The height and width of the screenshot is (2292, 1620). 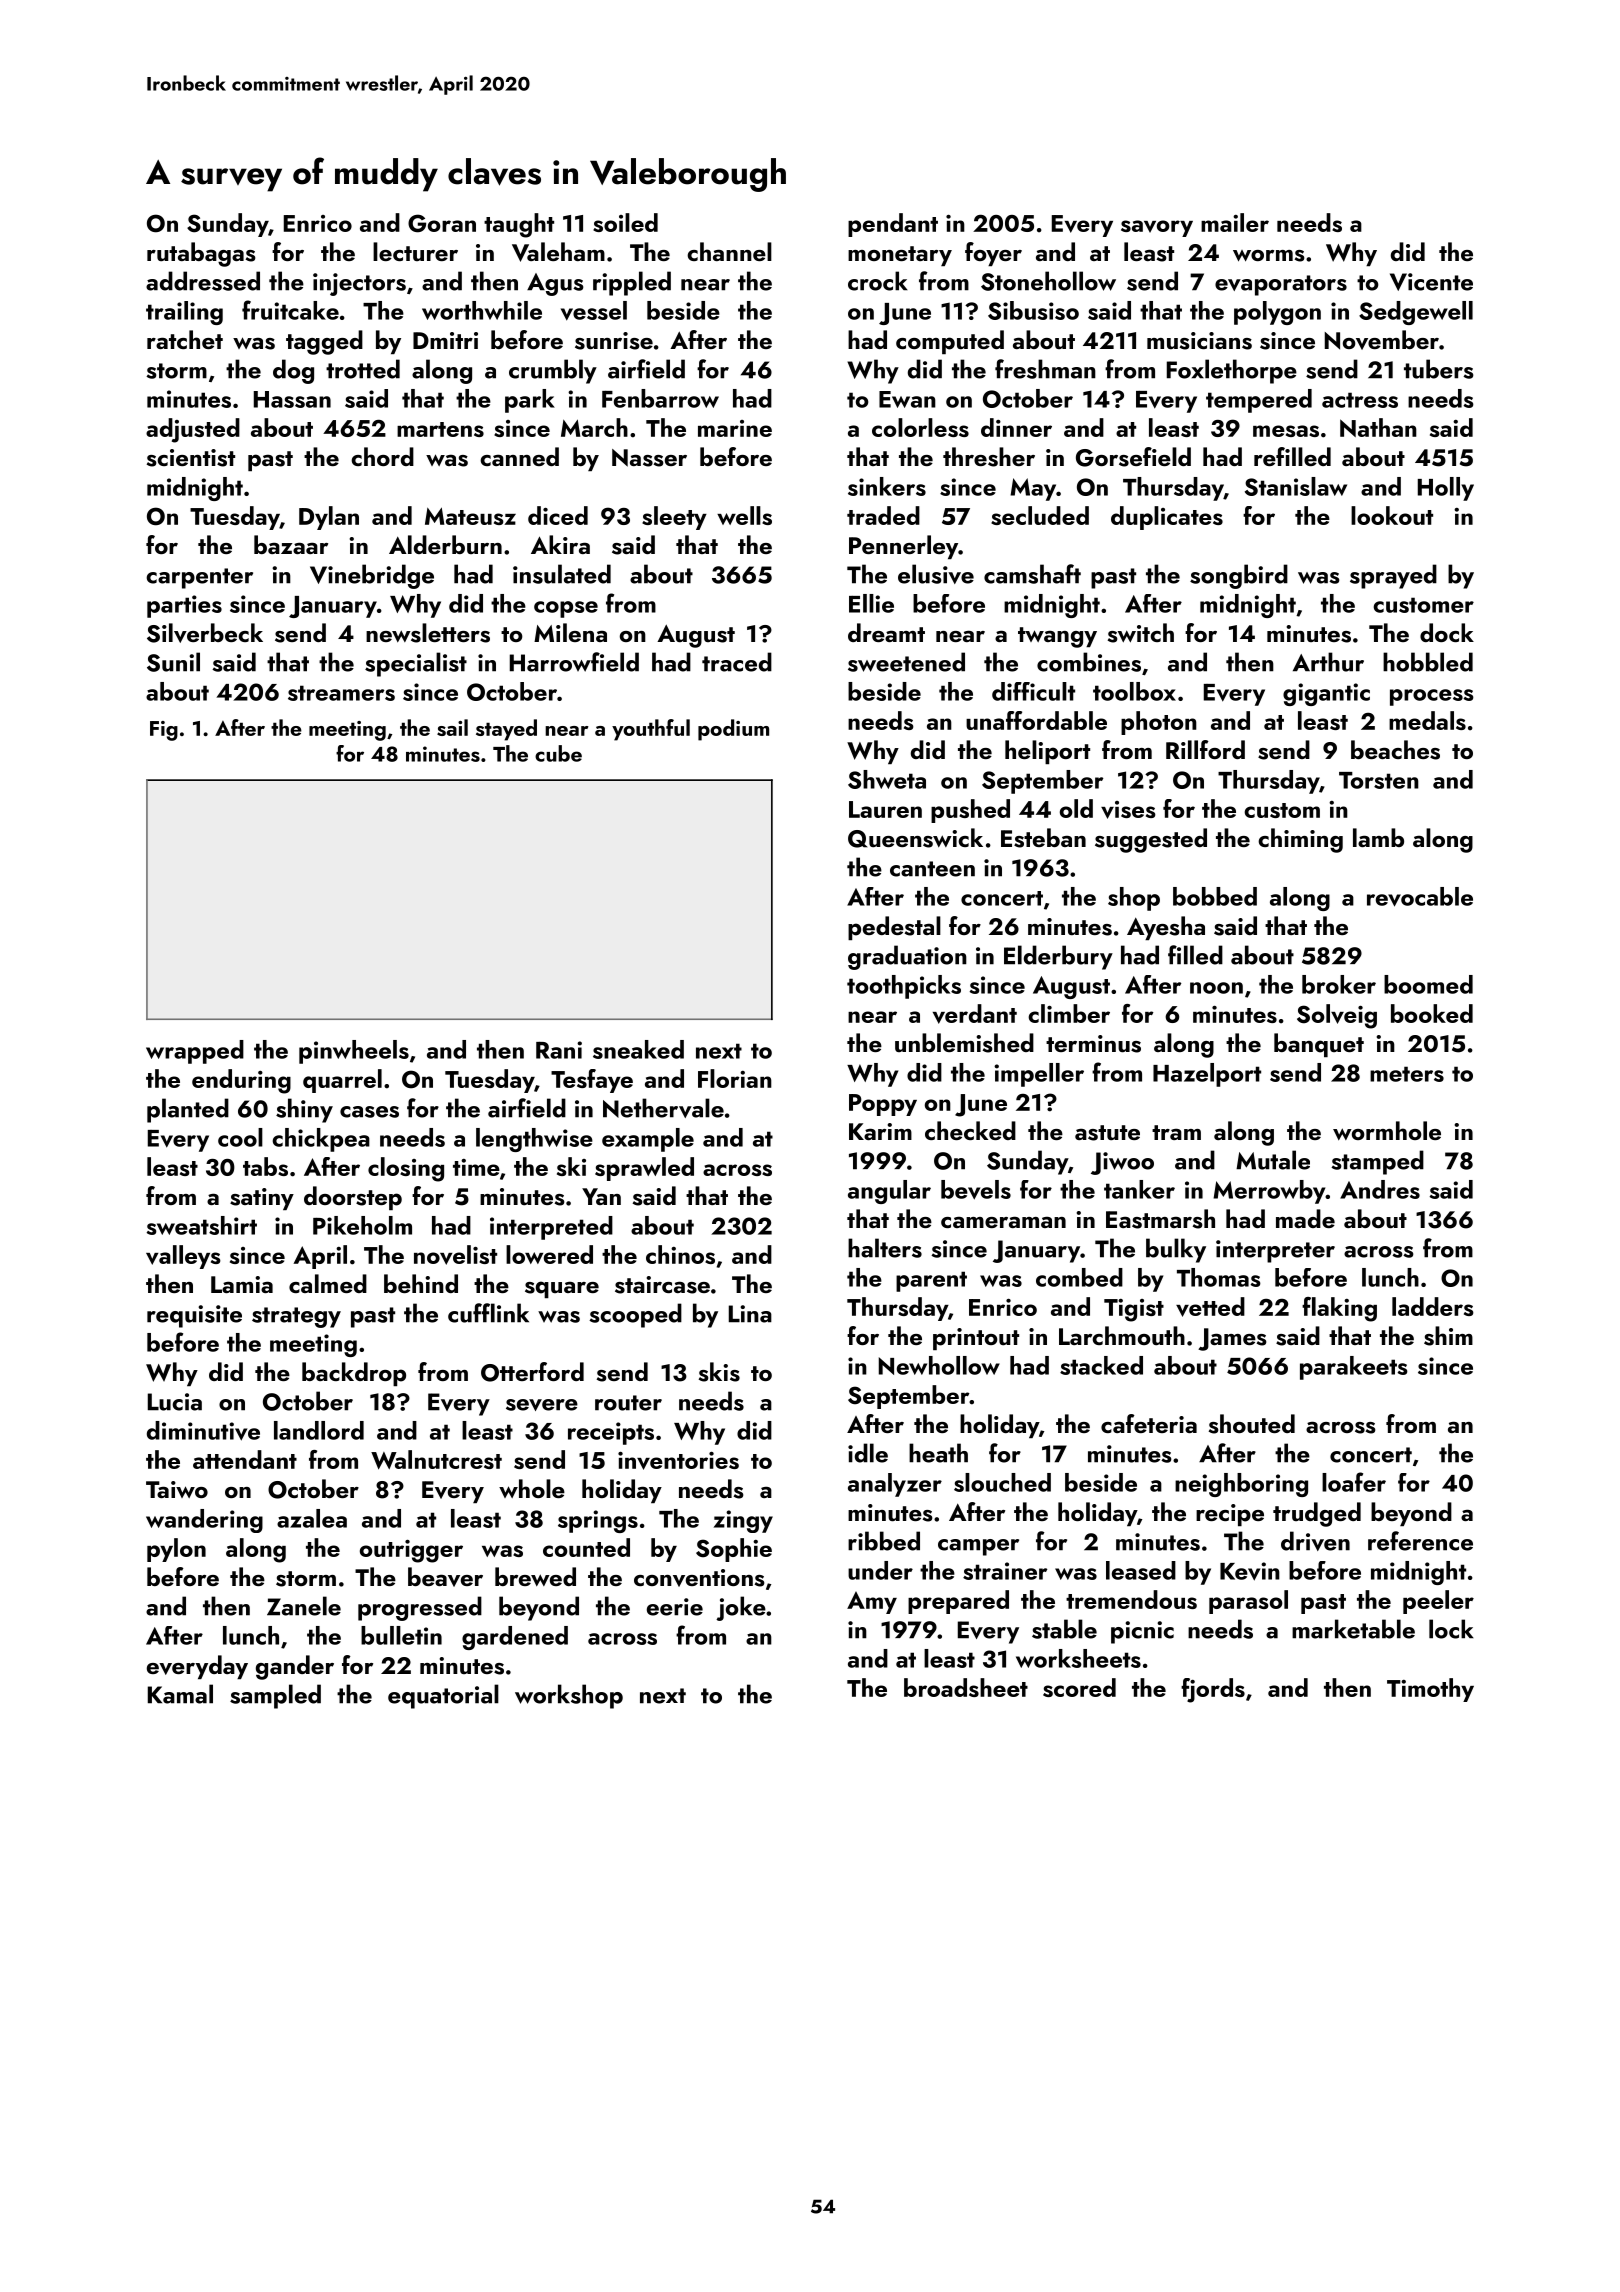 I want to click on Kamal, so click(x=180, y=1694).
